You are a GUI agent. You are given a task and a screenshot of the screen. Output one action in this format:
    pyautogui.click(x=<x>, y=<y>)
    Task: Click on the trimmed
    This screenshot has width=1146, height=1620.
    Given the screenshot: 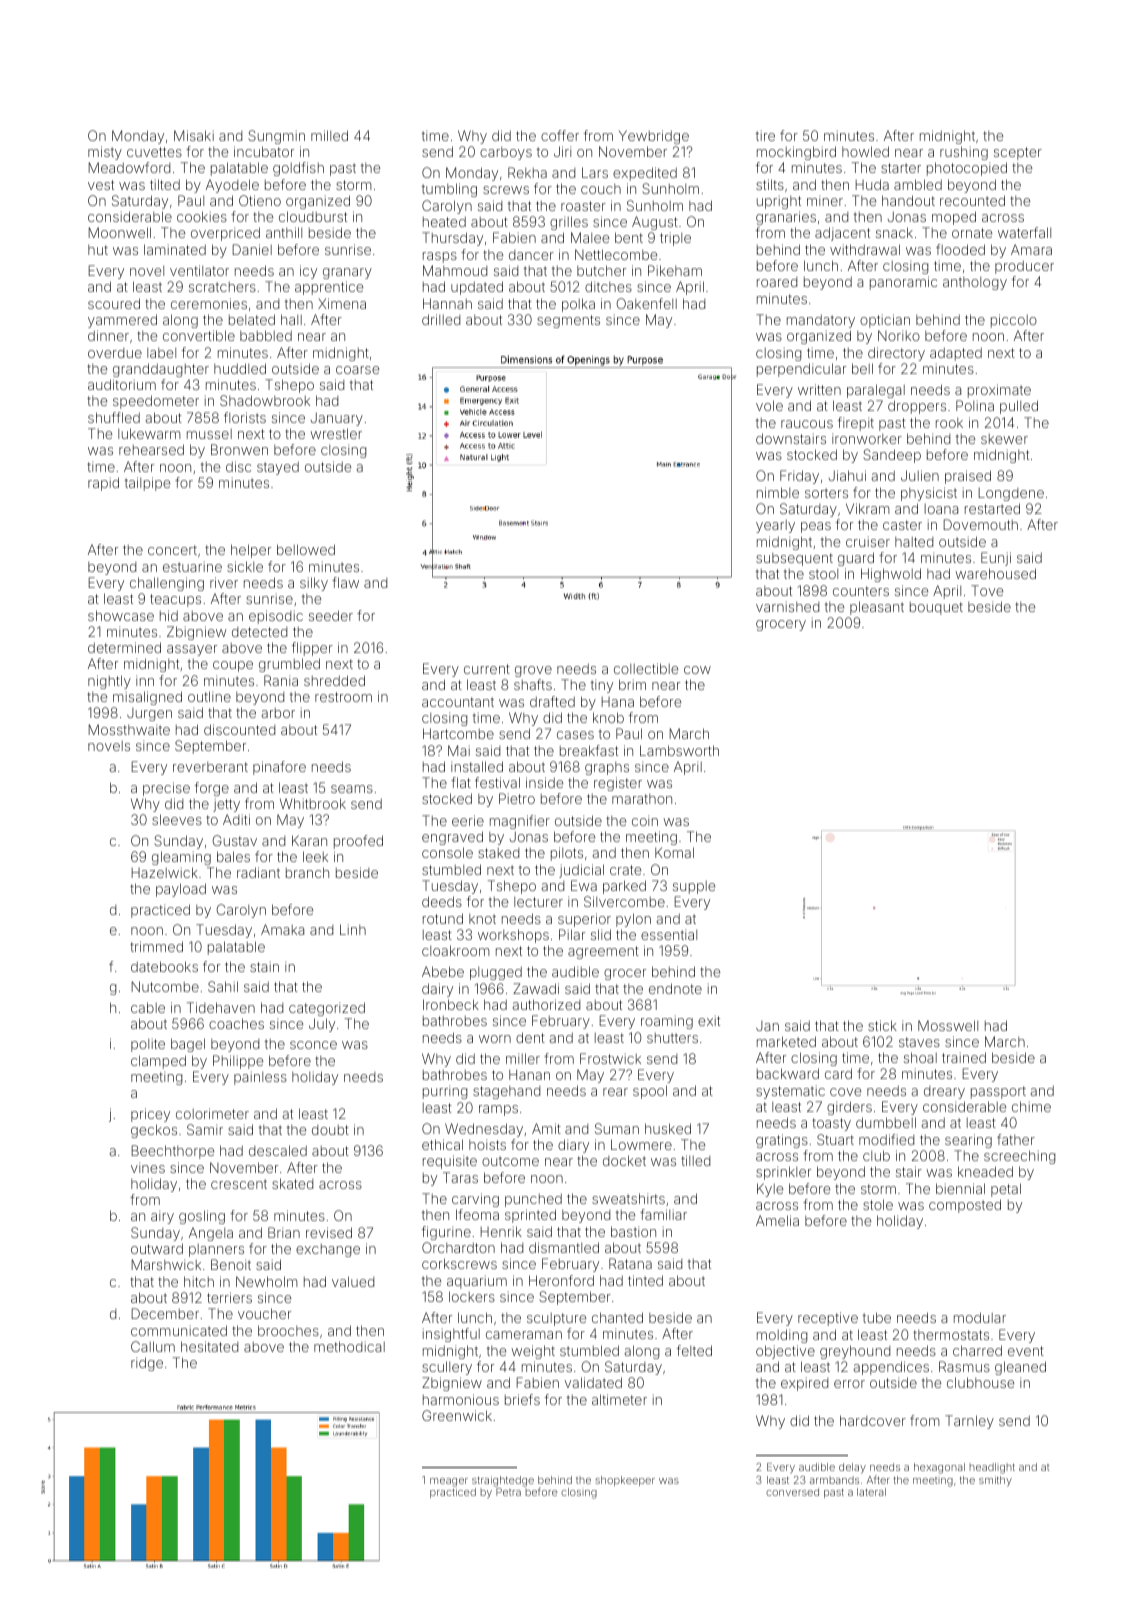 What is the action you would take?
    pyautogui.click(x=156, y=946)
